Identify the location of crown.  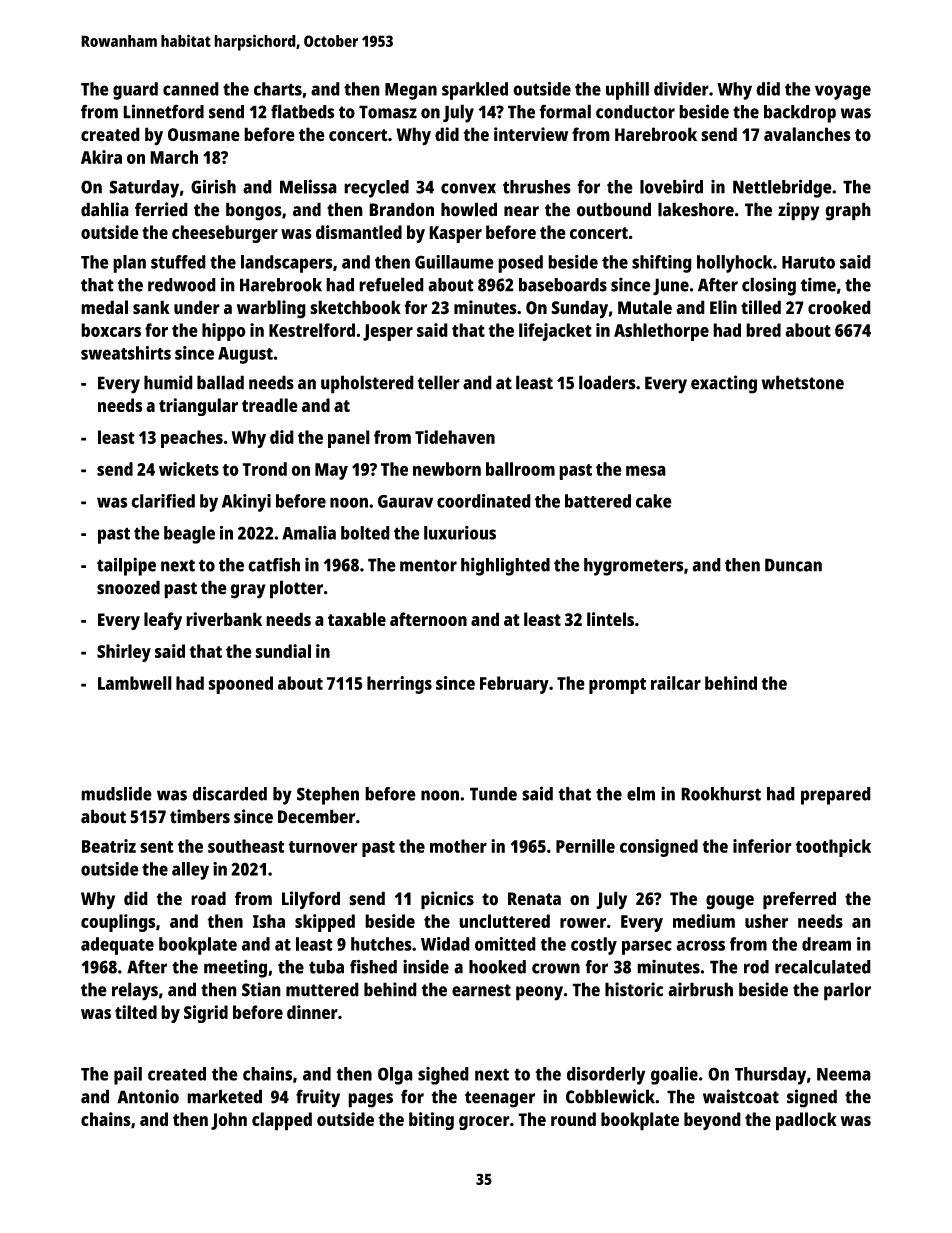
(556, 968).
